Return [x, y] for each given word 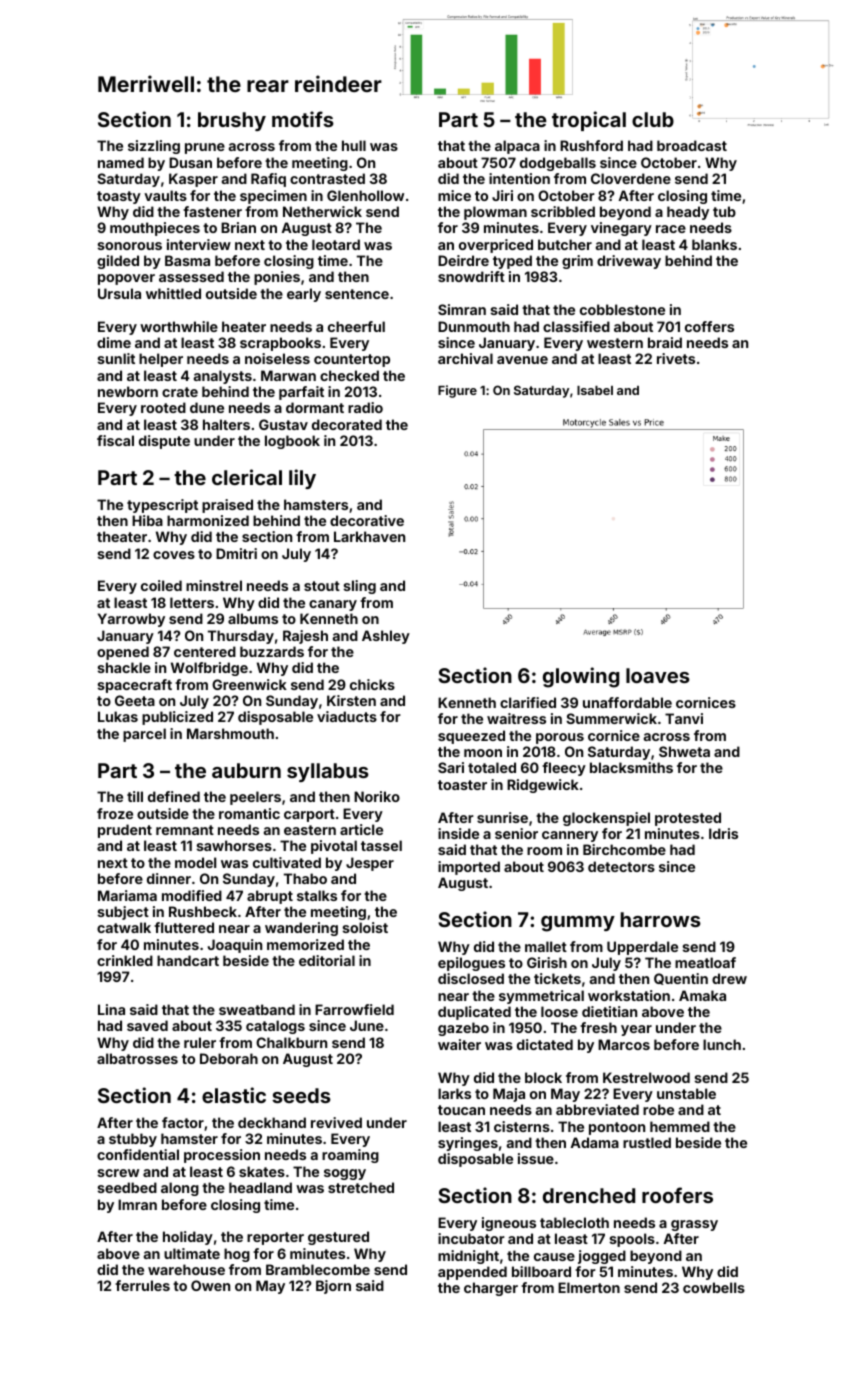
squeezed [471, 737]
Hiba [147, 520]
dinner [169, 878]
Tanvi [684, 718]
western [615, 343]
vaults [165, 195]
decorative [367, 520]
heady [688, 213]
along [180, 1189]
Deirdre [463, 260]
